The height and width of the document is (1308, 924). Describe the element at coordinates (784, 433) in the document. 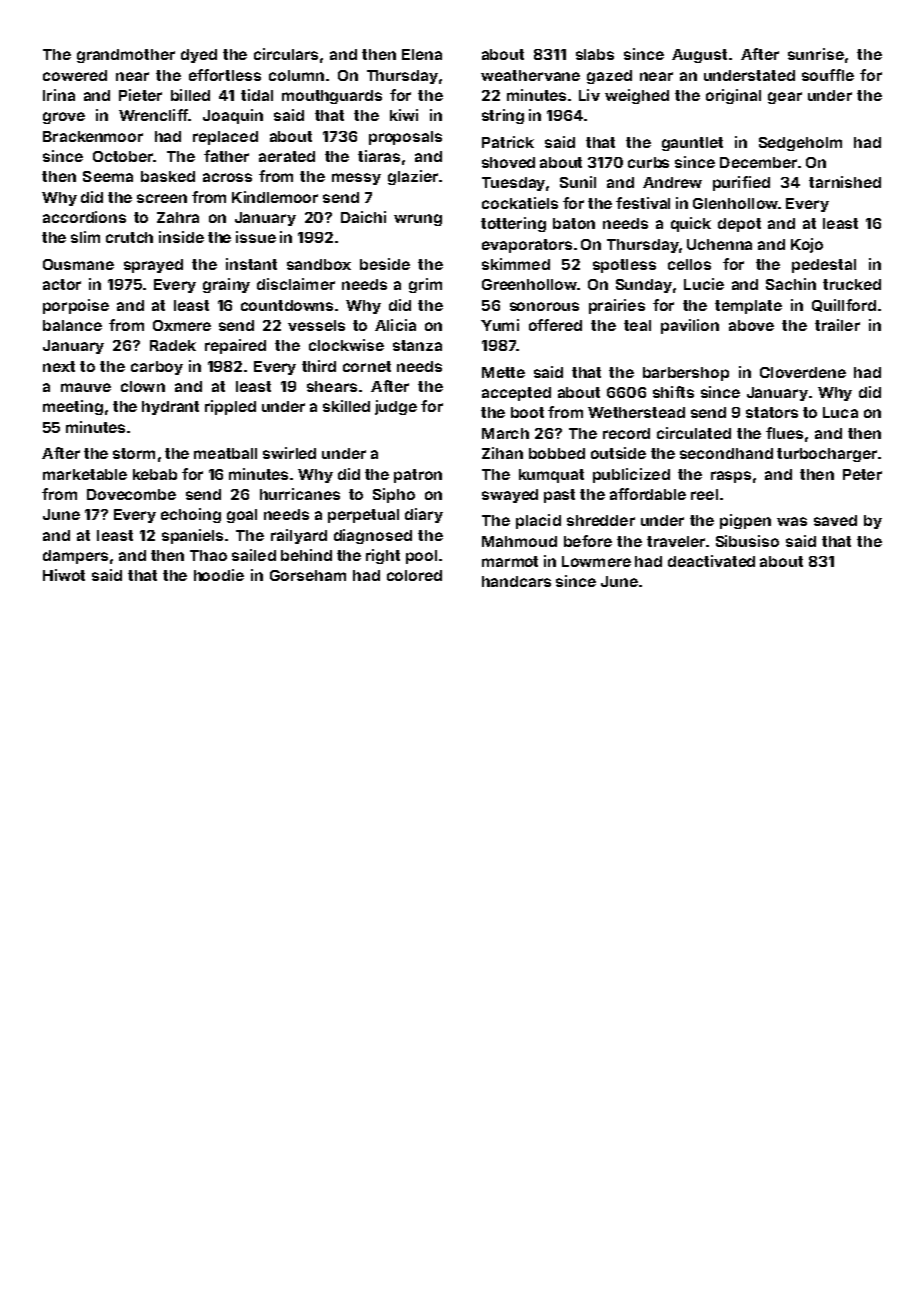

I see `flues` at that location.
